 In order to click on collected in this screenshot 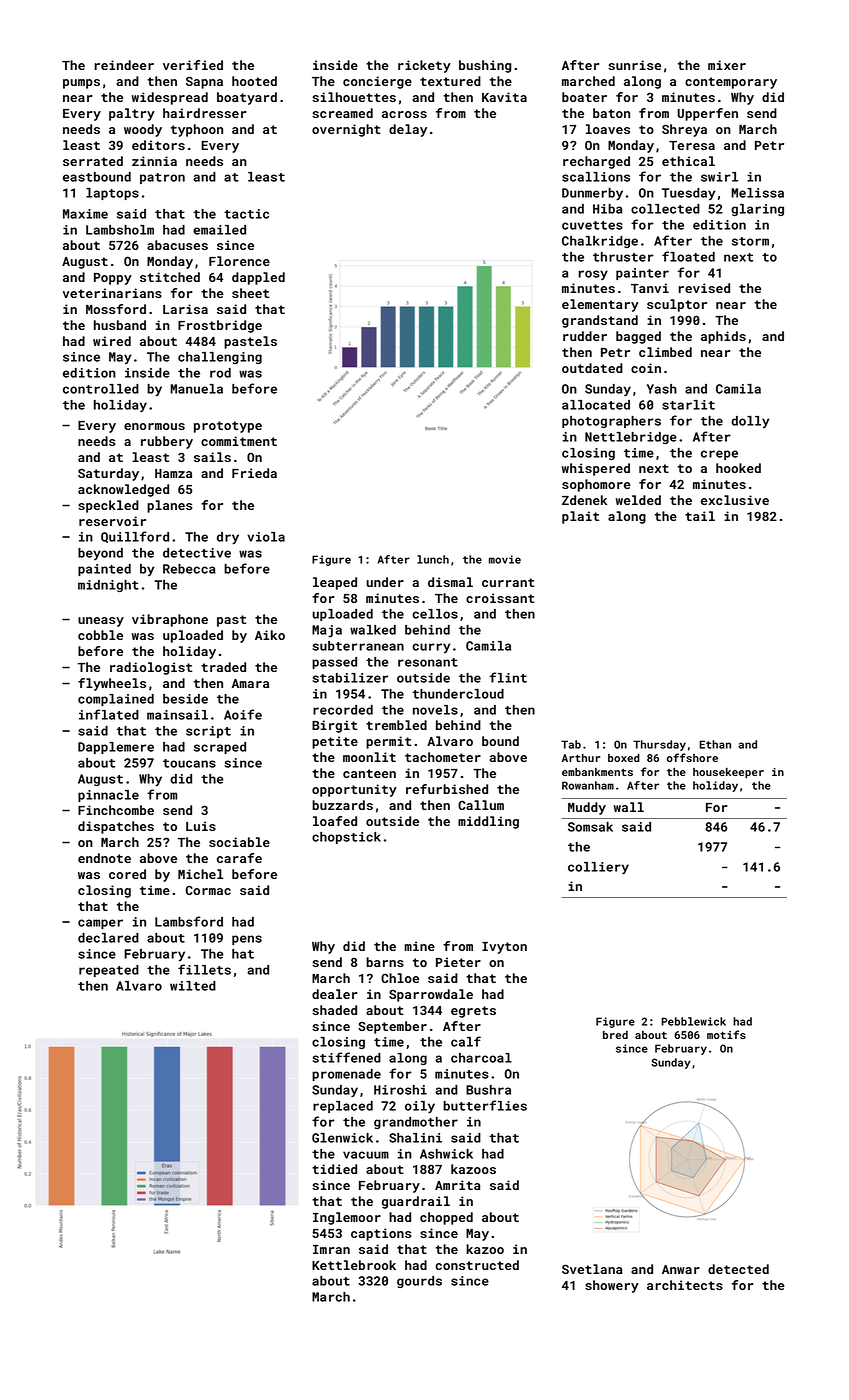, I will do `click(665, 209)`.
